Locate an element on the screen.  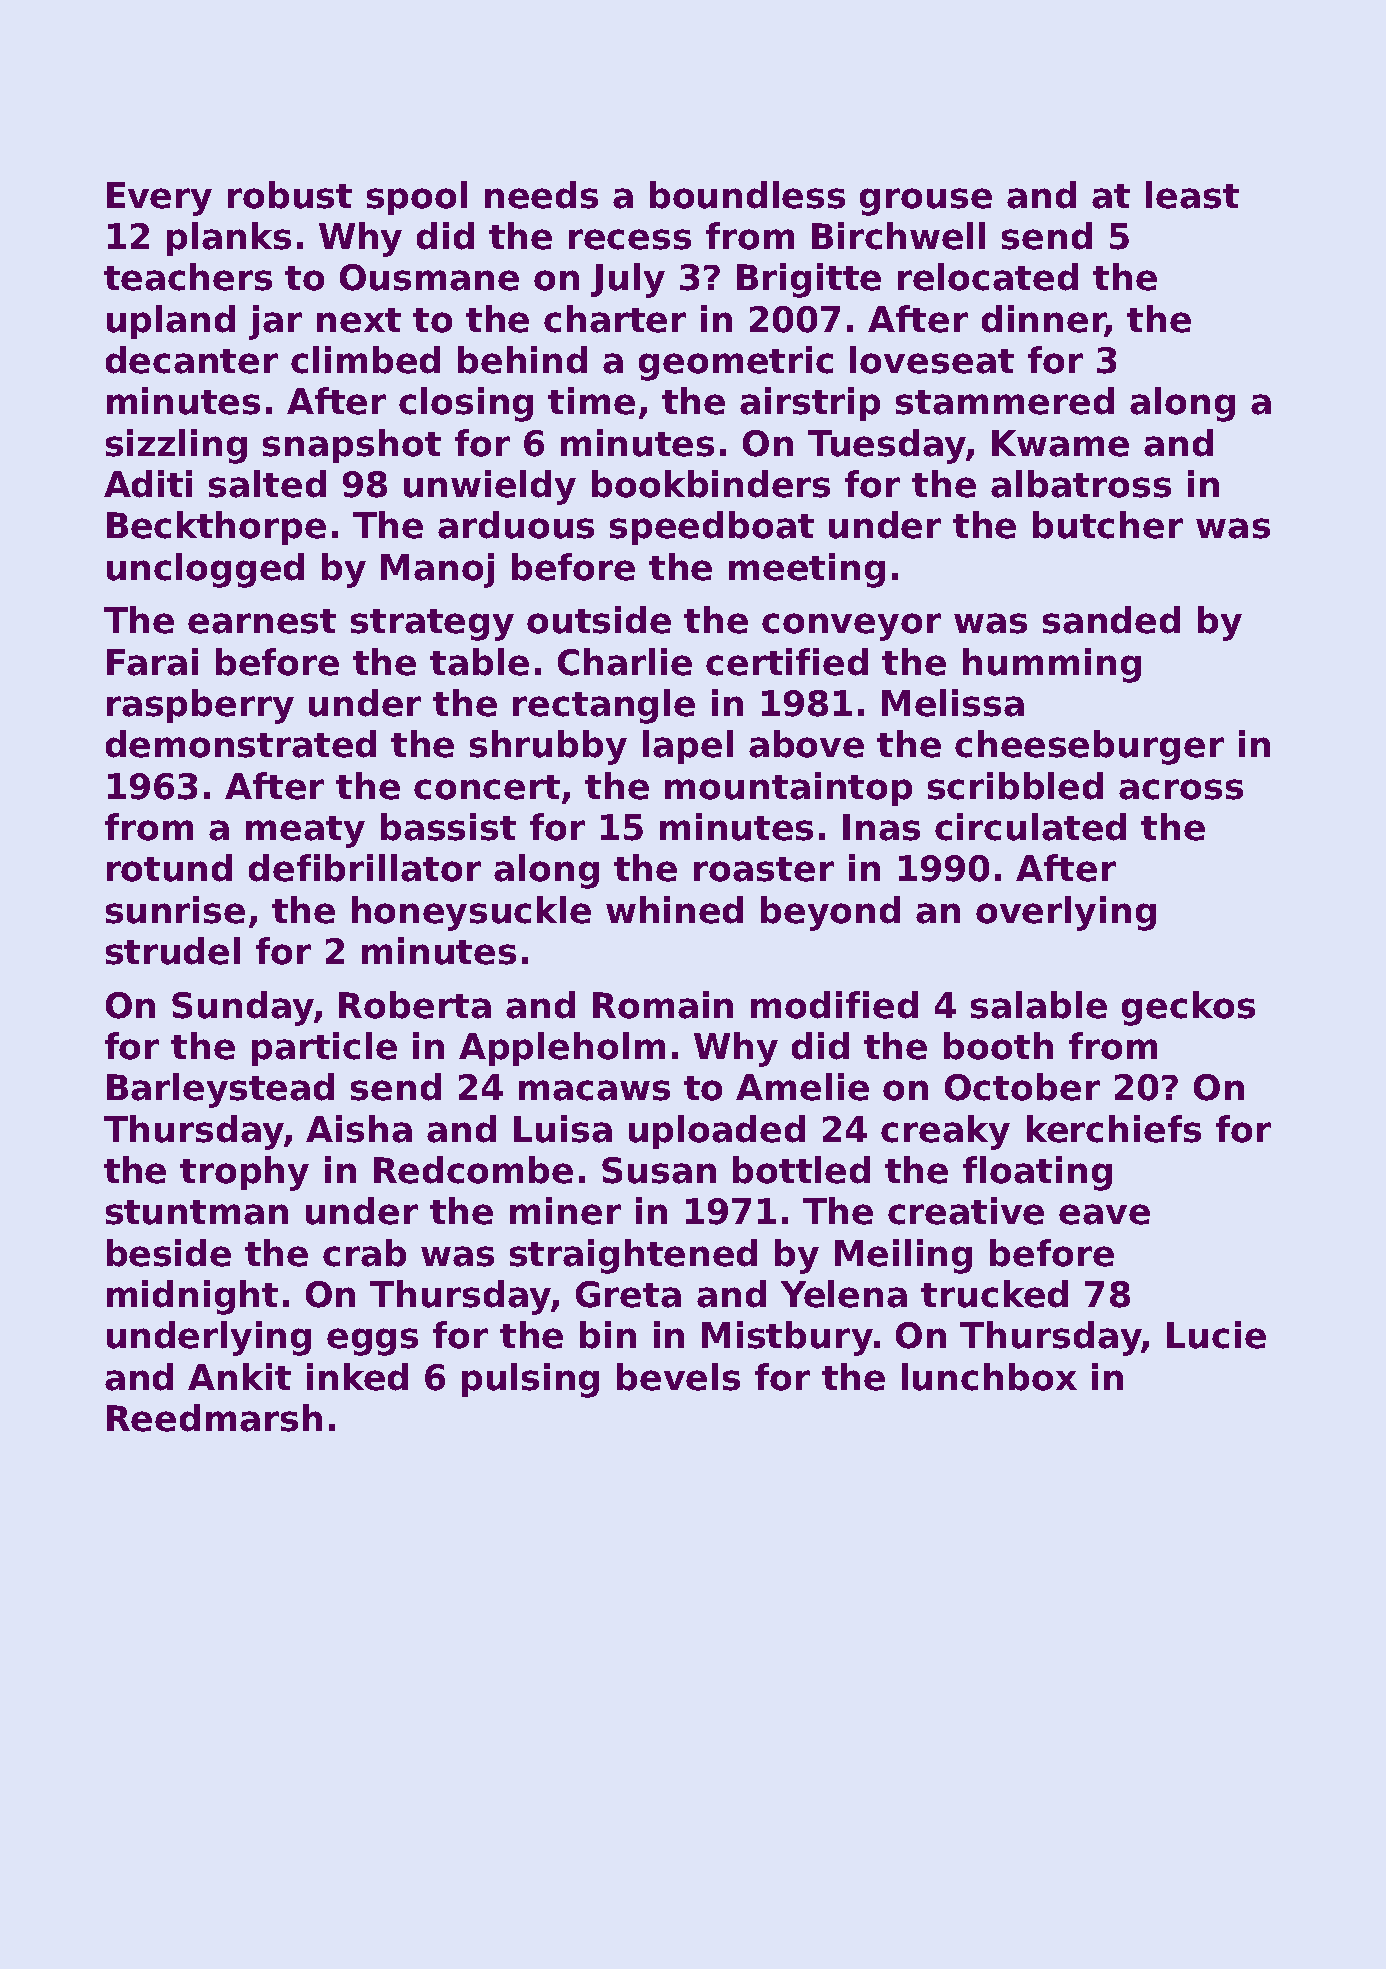
Every is located at coordinates (159, 199).
